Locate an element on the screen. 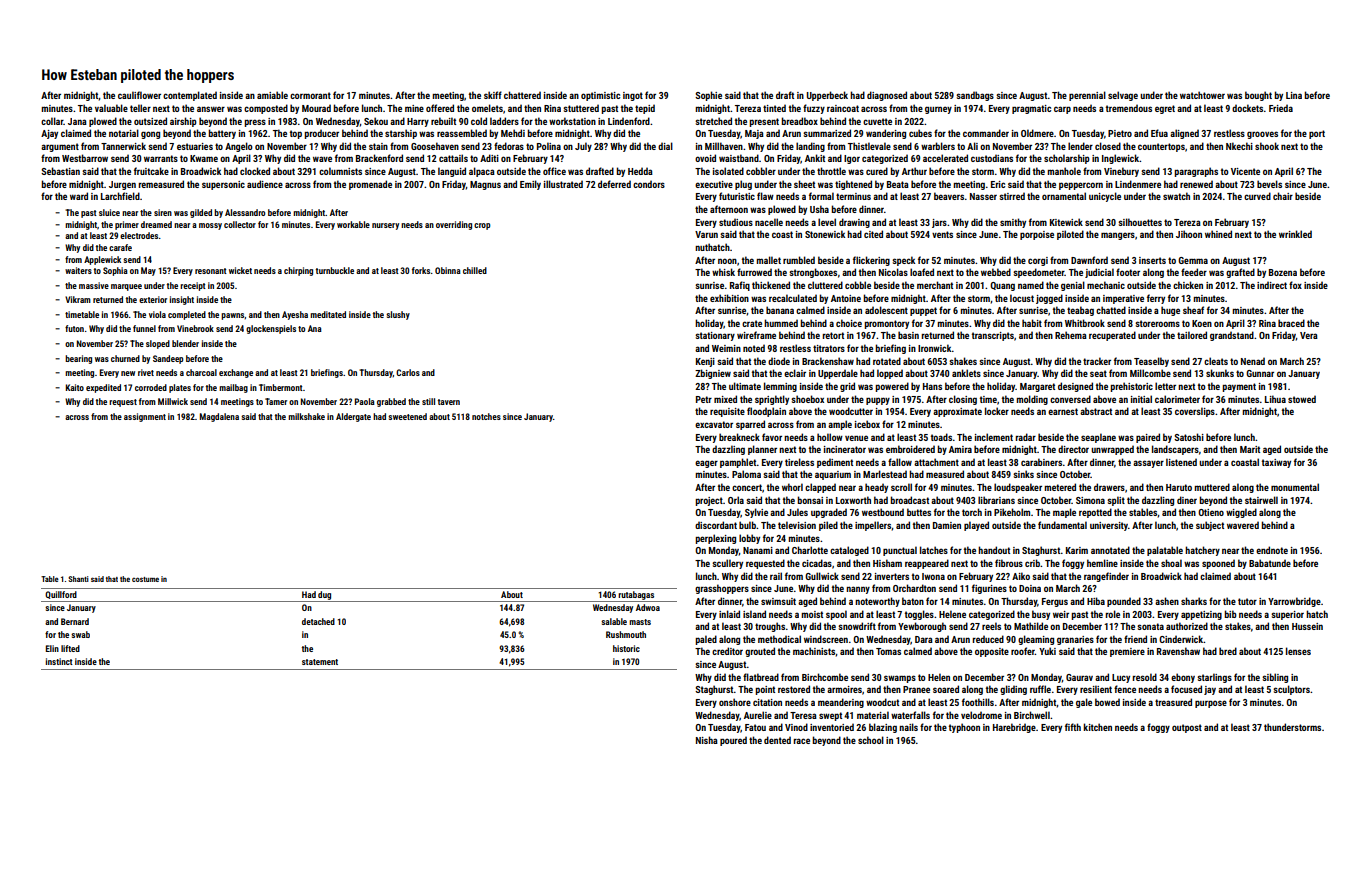 The width and height of the screenshot is (1372, 887). sandbags is located at coordinates (975, 96).
